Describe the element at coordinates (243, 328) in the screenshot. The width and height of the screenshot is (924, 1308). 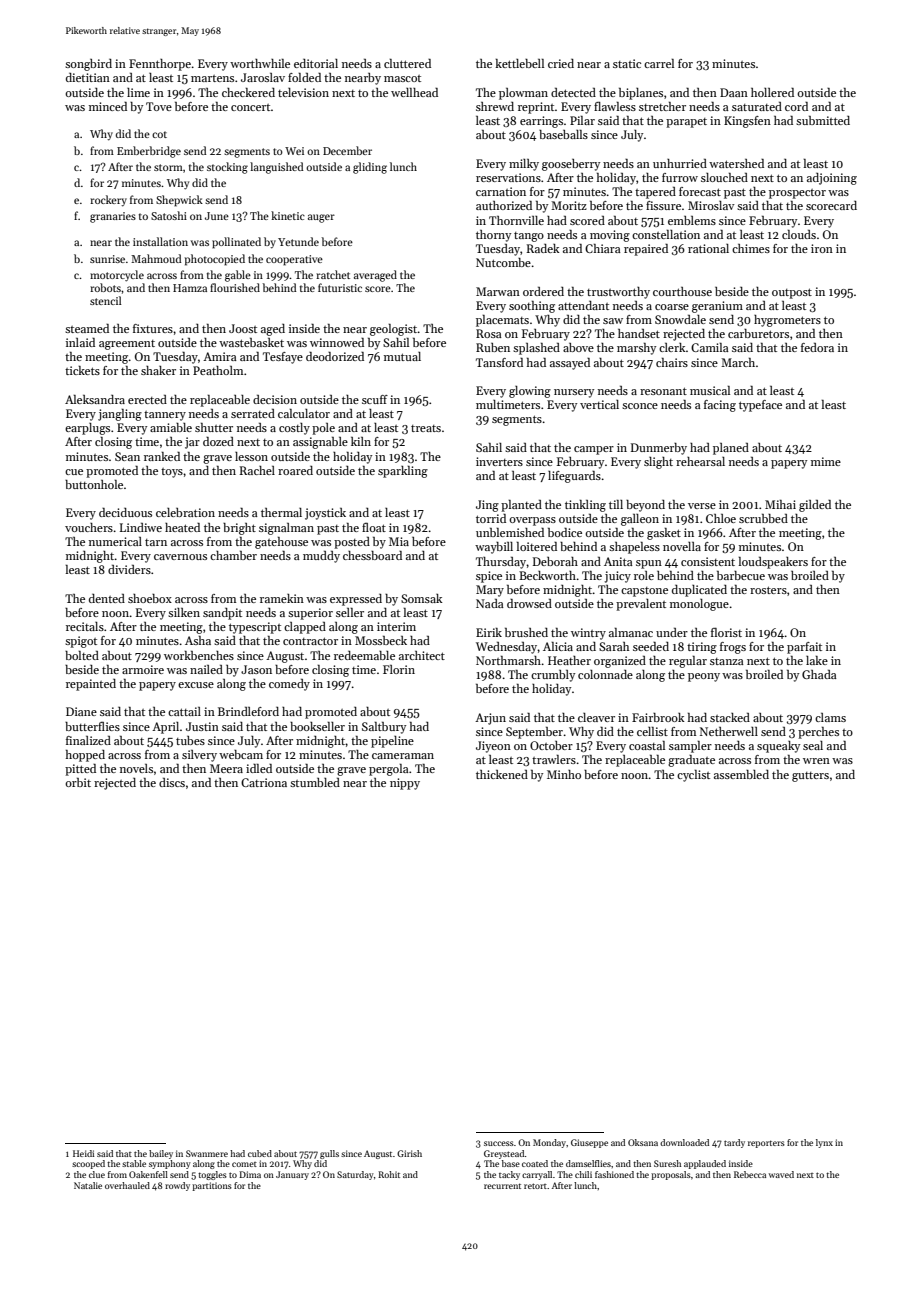
I see `Joost` at that location.
